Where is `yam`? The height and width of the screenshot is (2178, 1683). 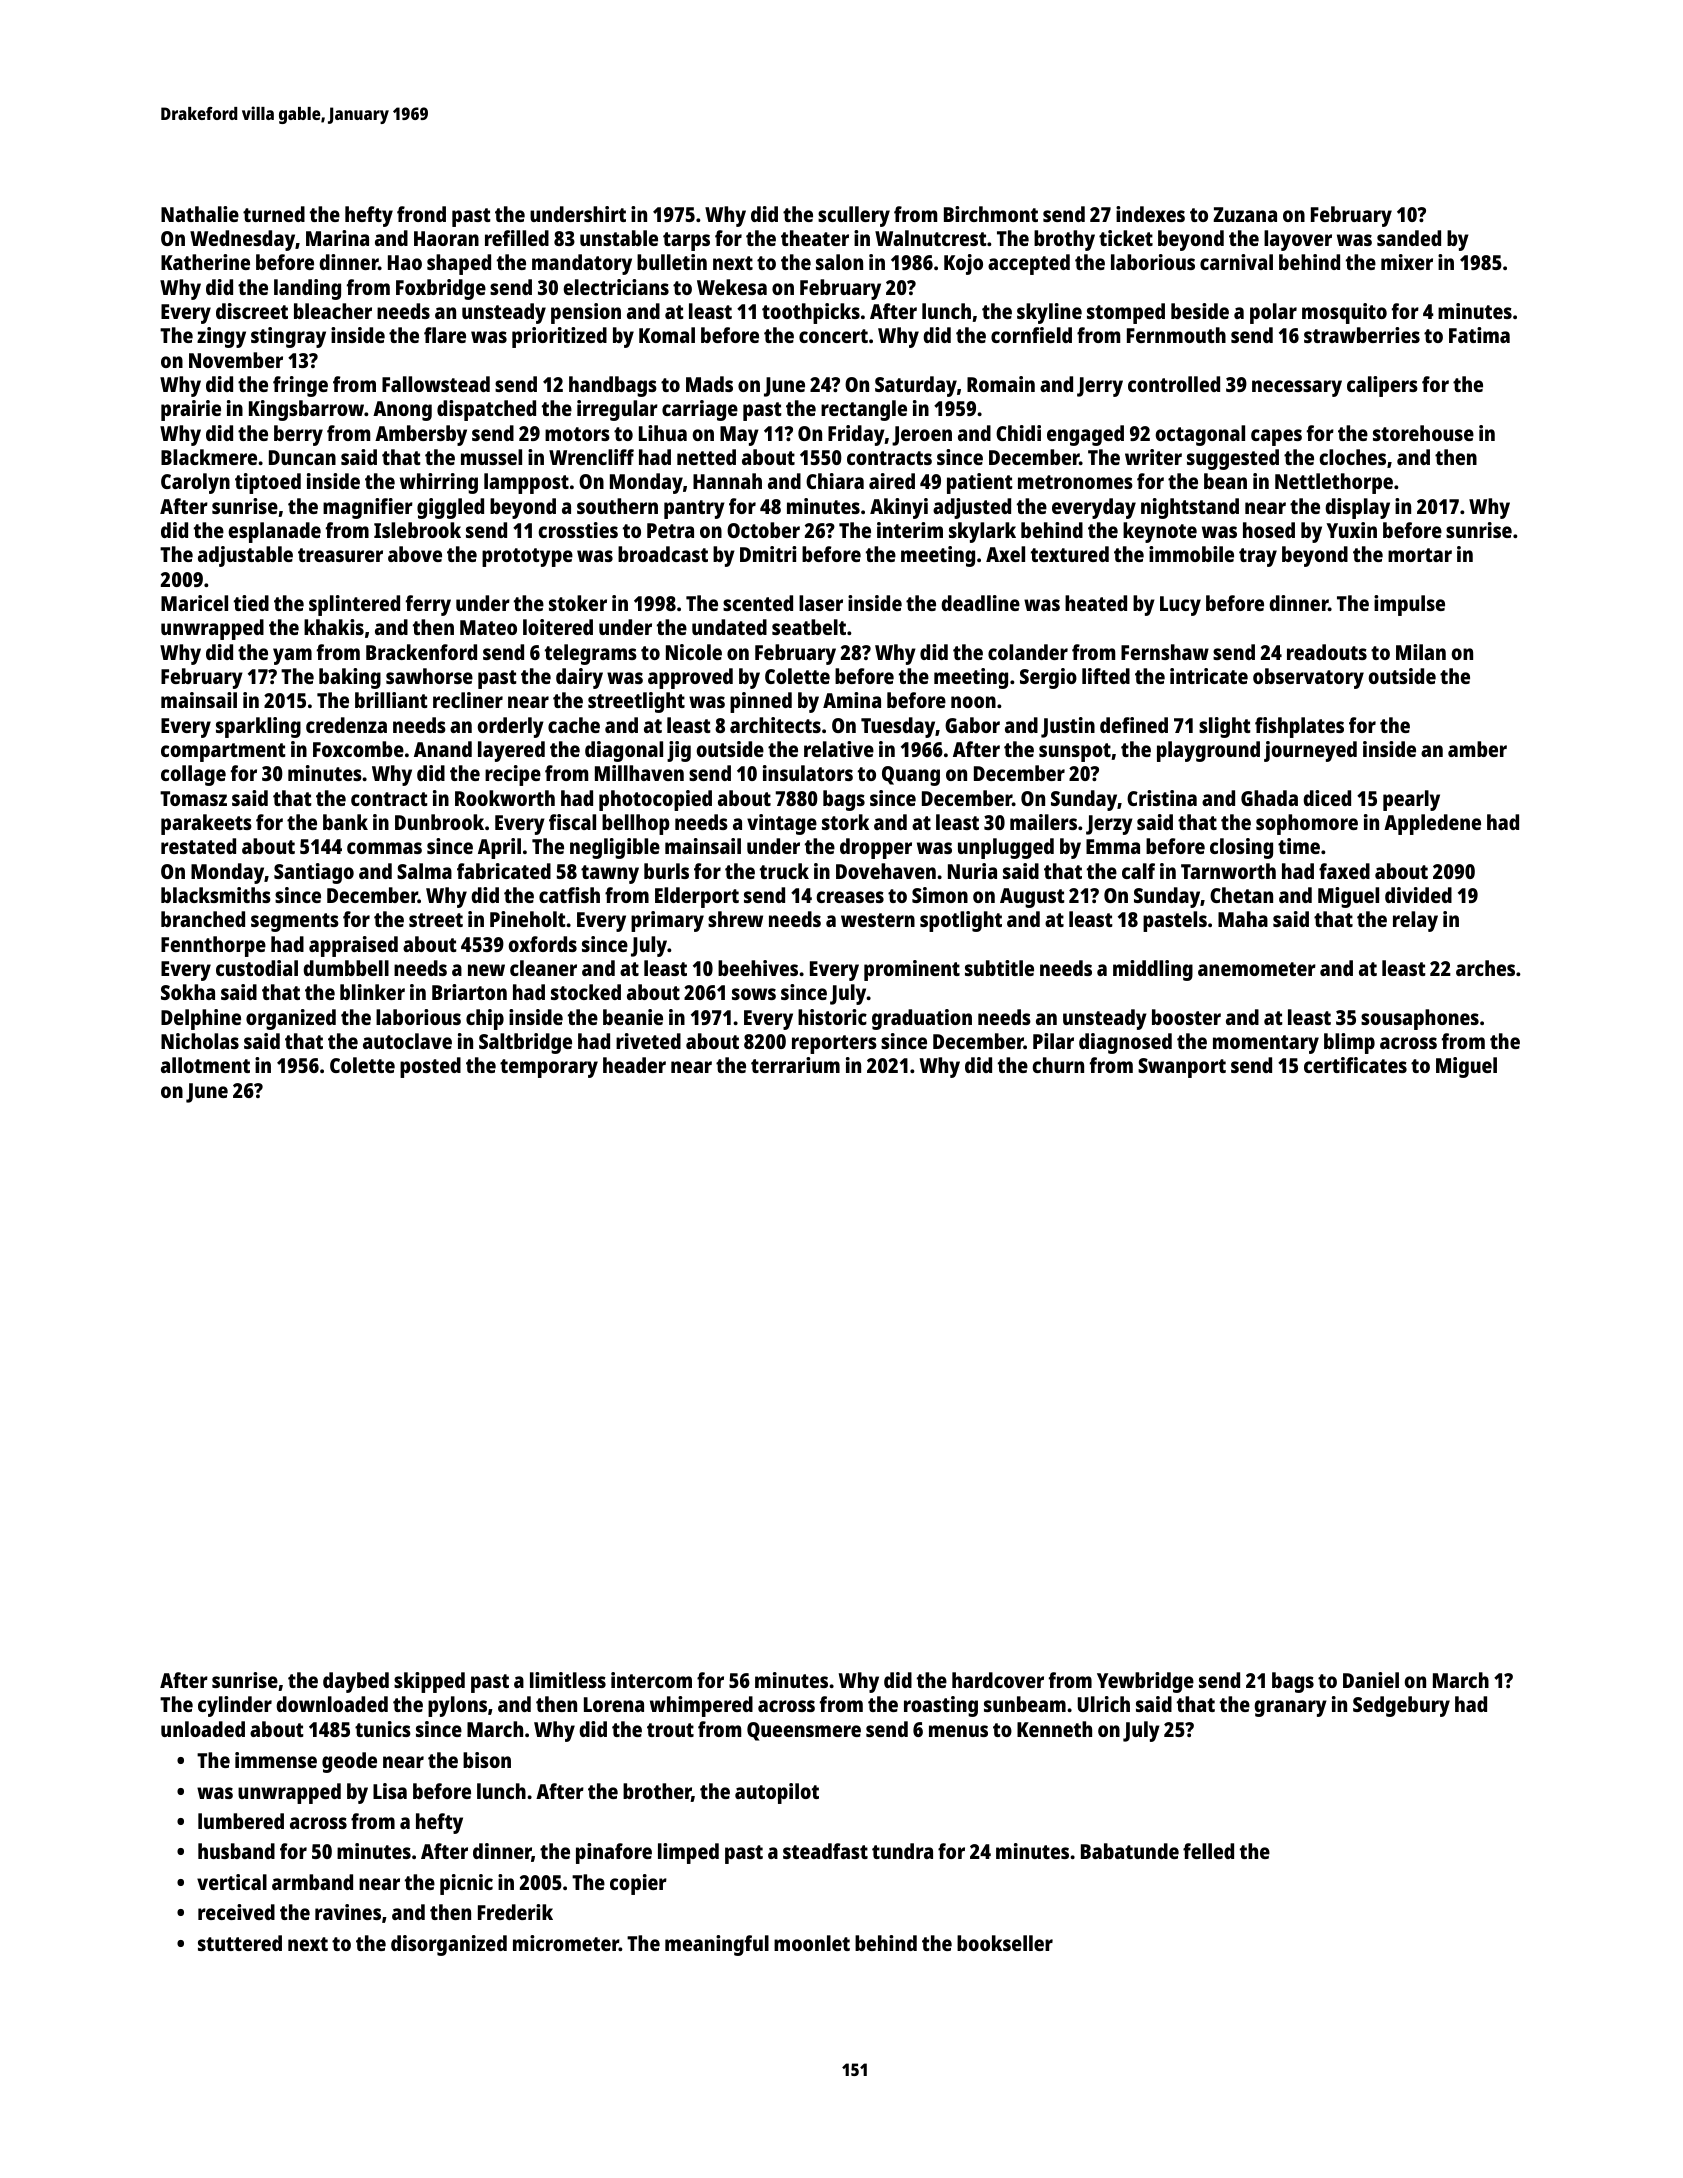
yam is located at coordinates (292, 656).
